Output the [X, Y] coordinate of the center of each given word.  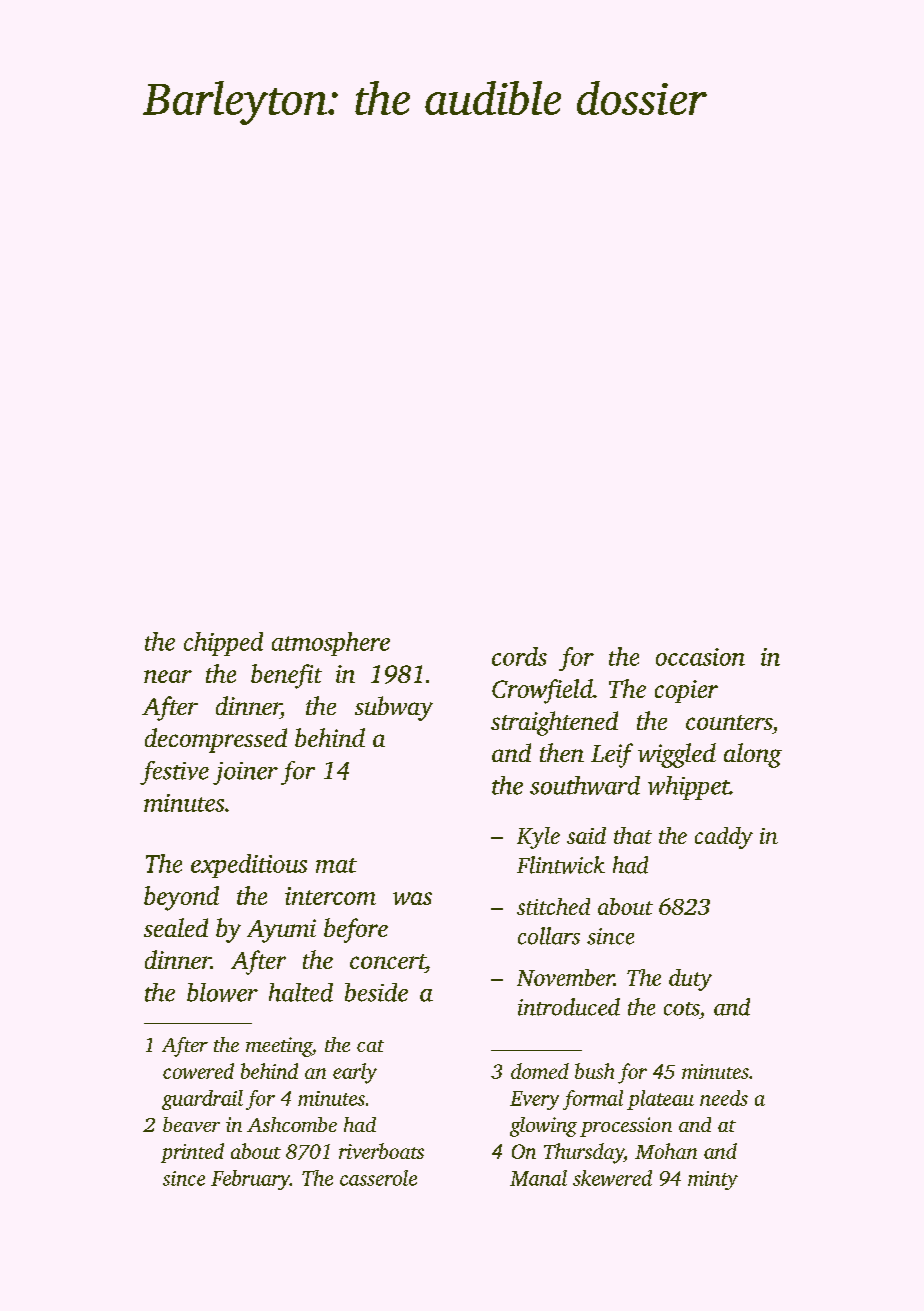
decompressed [216, 740]
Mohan [666, 1151]
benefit [286, 676]
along [753, 755]
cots [681, 1009]
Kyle [538, 838]
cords [519, 656]
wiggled [677, 755]
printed [192, 1153]
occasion [700, 657]
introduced [569, 1007]
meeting [279, 1047]
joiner [245, 773]
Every [534, 1100]
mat [336, 865]
